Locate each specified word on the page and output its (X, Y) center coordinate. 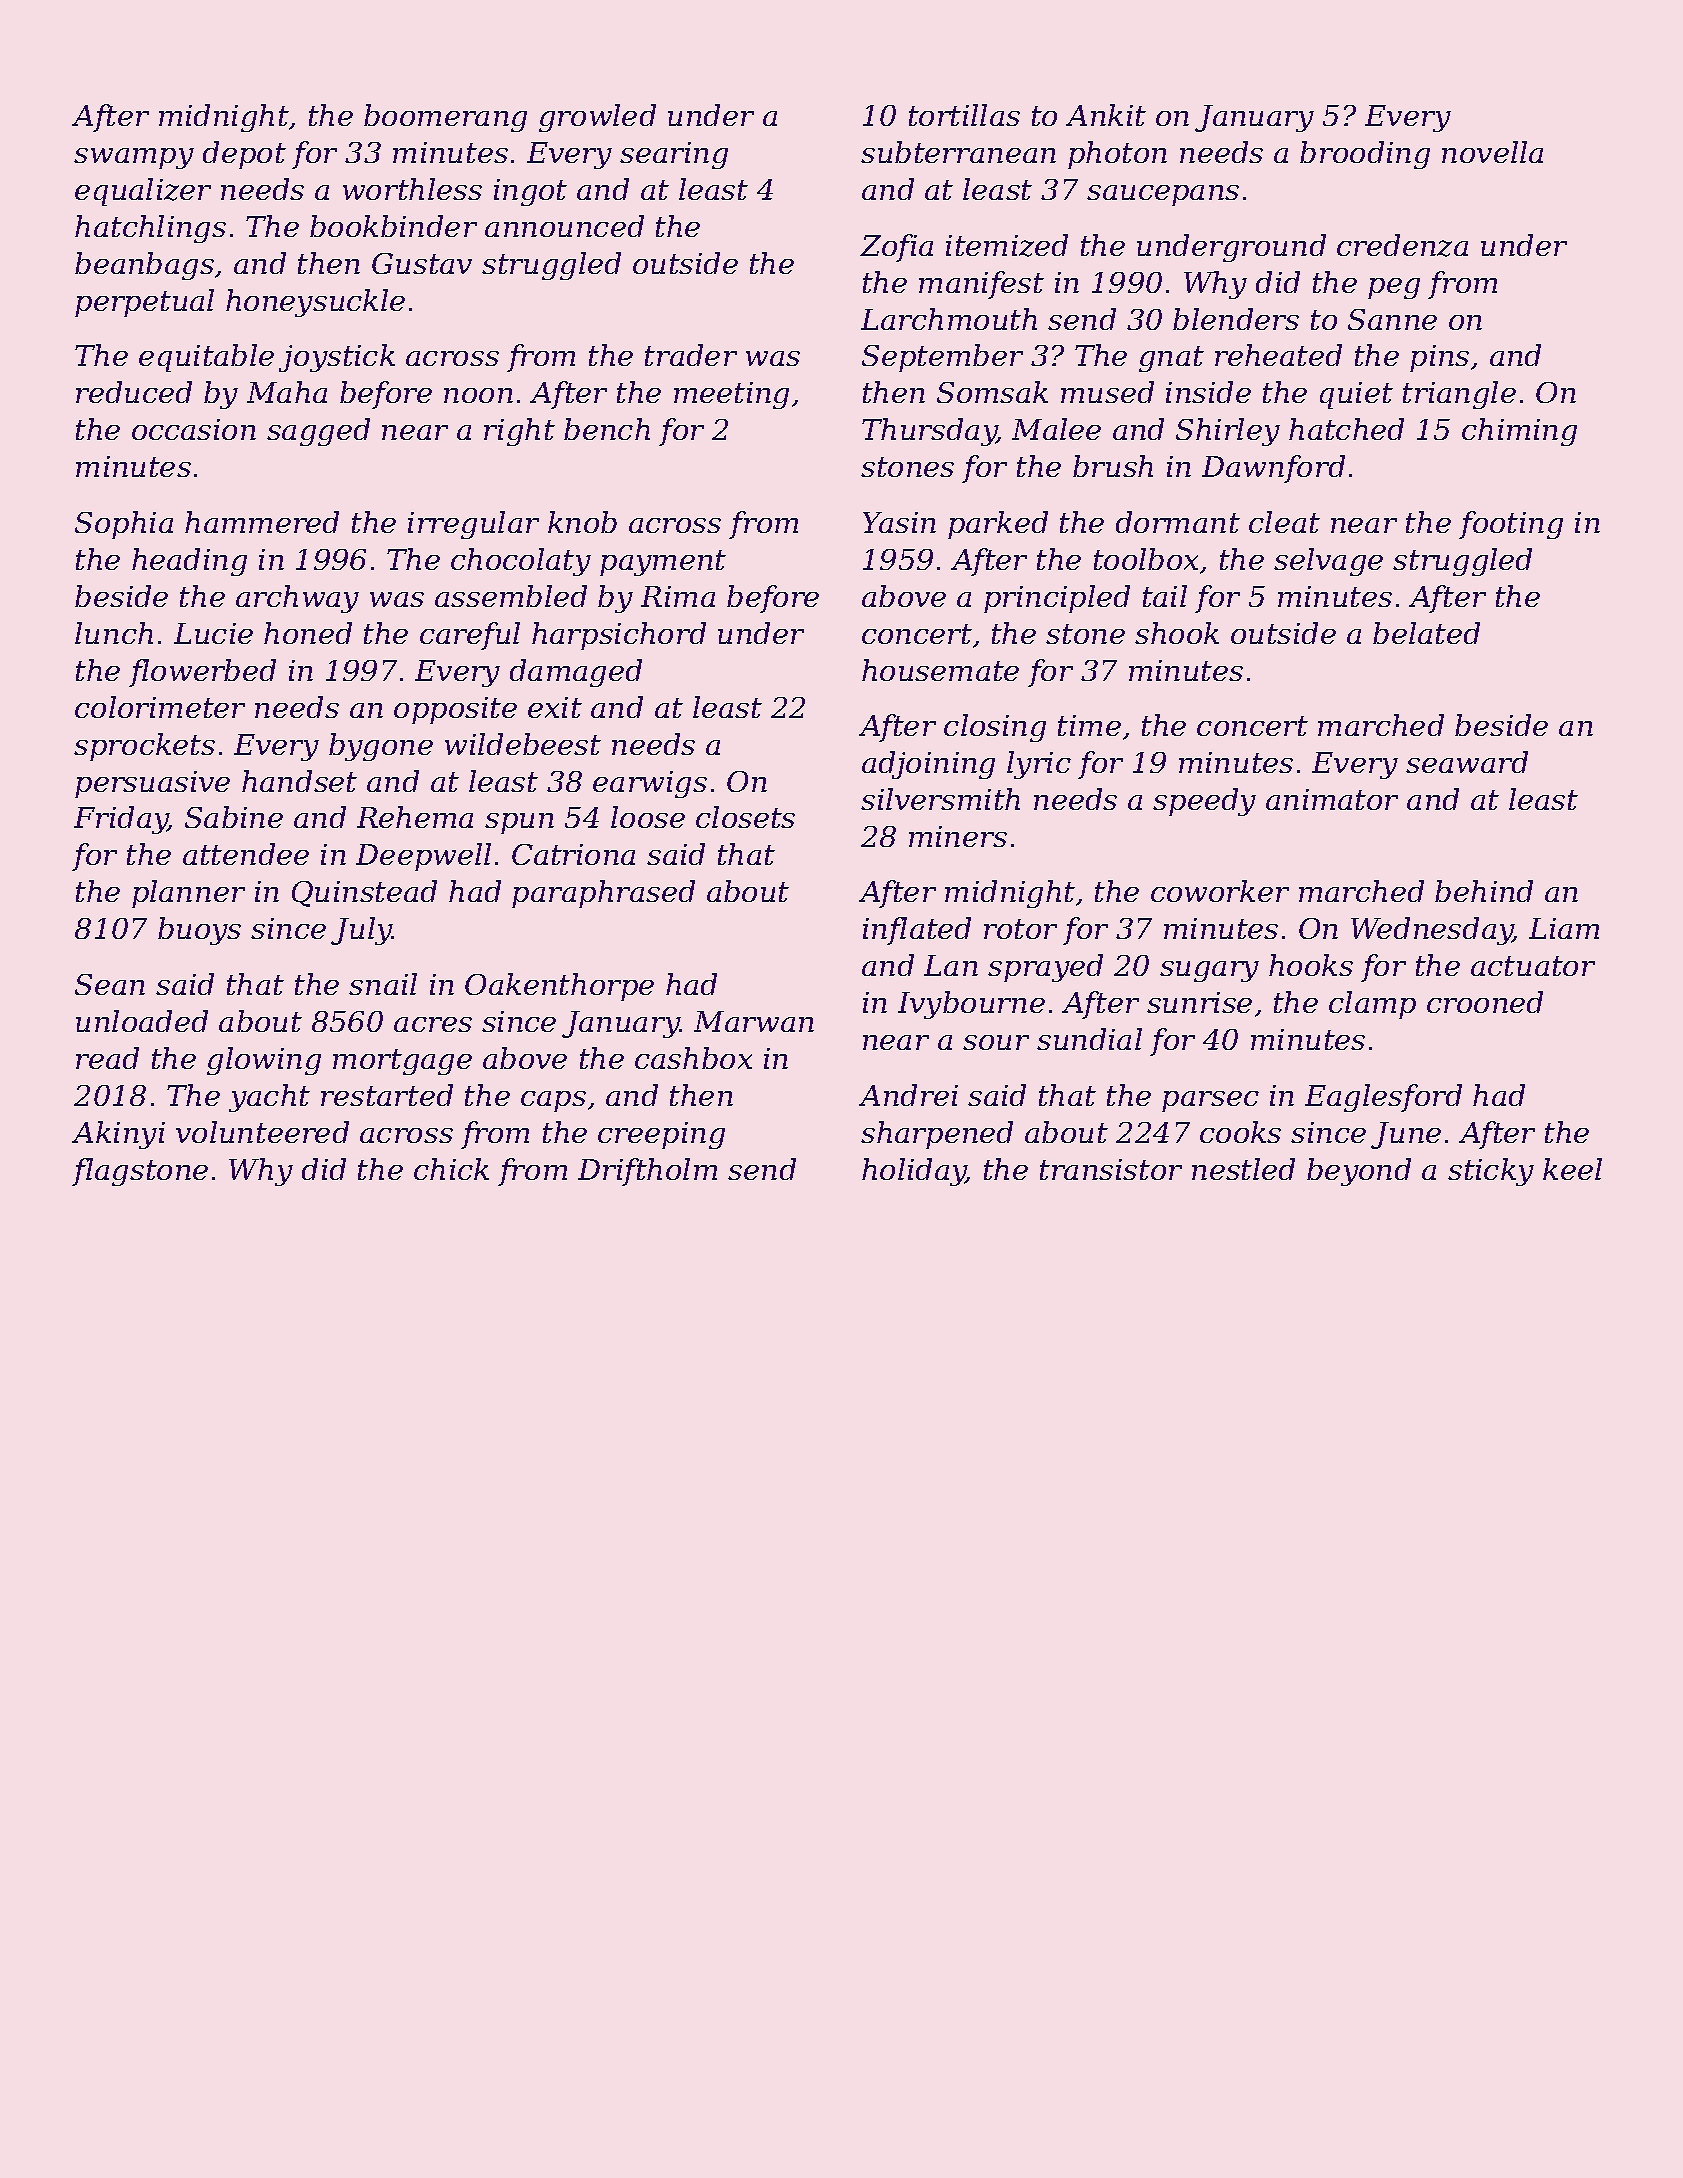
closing (995, 728)
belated (1426, 633)
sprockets (144, 747)
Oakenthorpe (559, 987)
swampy (134, 158)
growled (597, 118)
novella (1492, 152)
